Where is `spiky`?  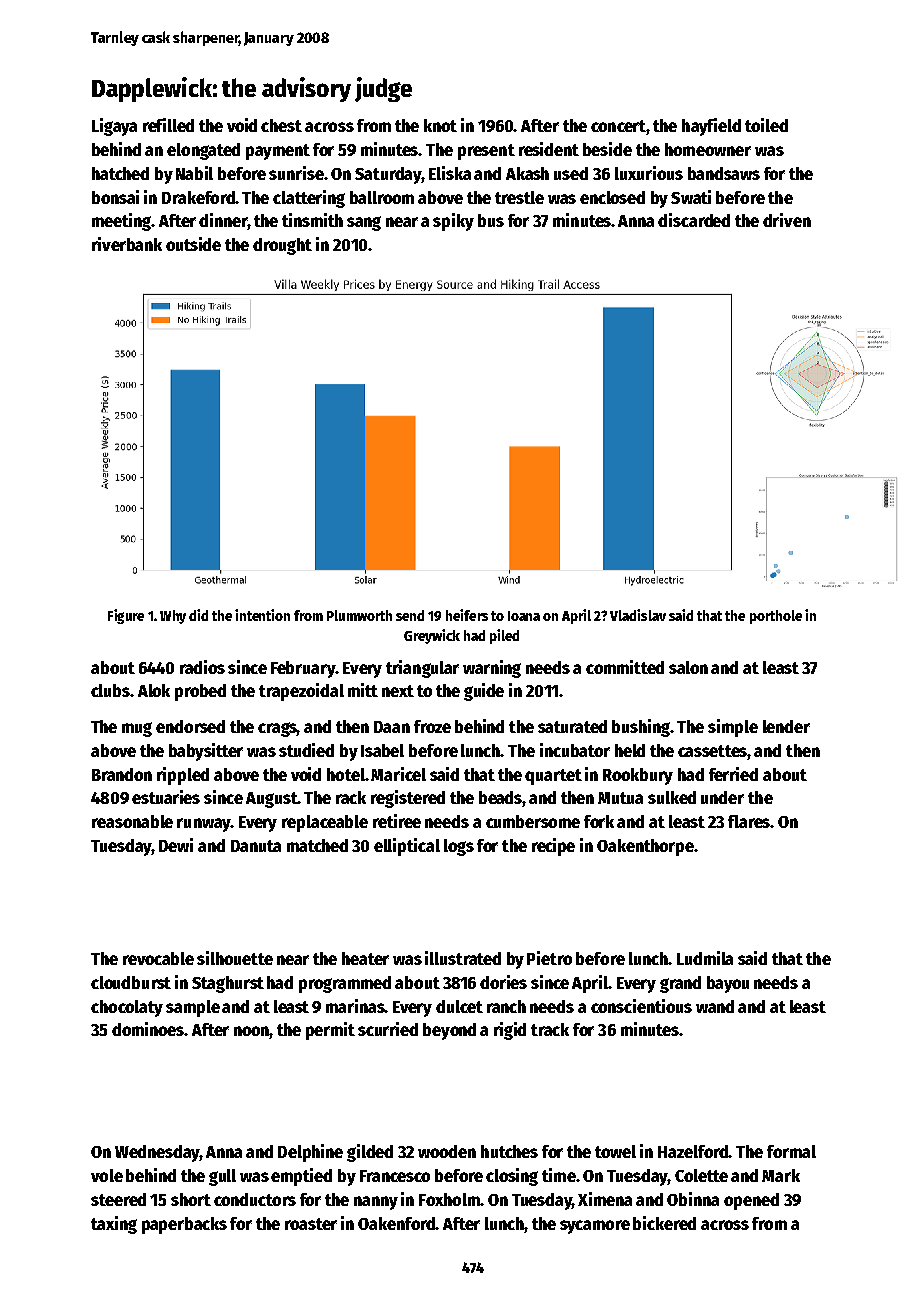
spiky is located at coordinates (453, 222).
